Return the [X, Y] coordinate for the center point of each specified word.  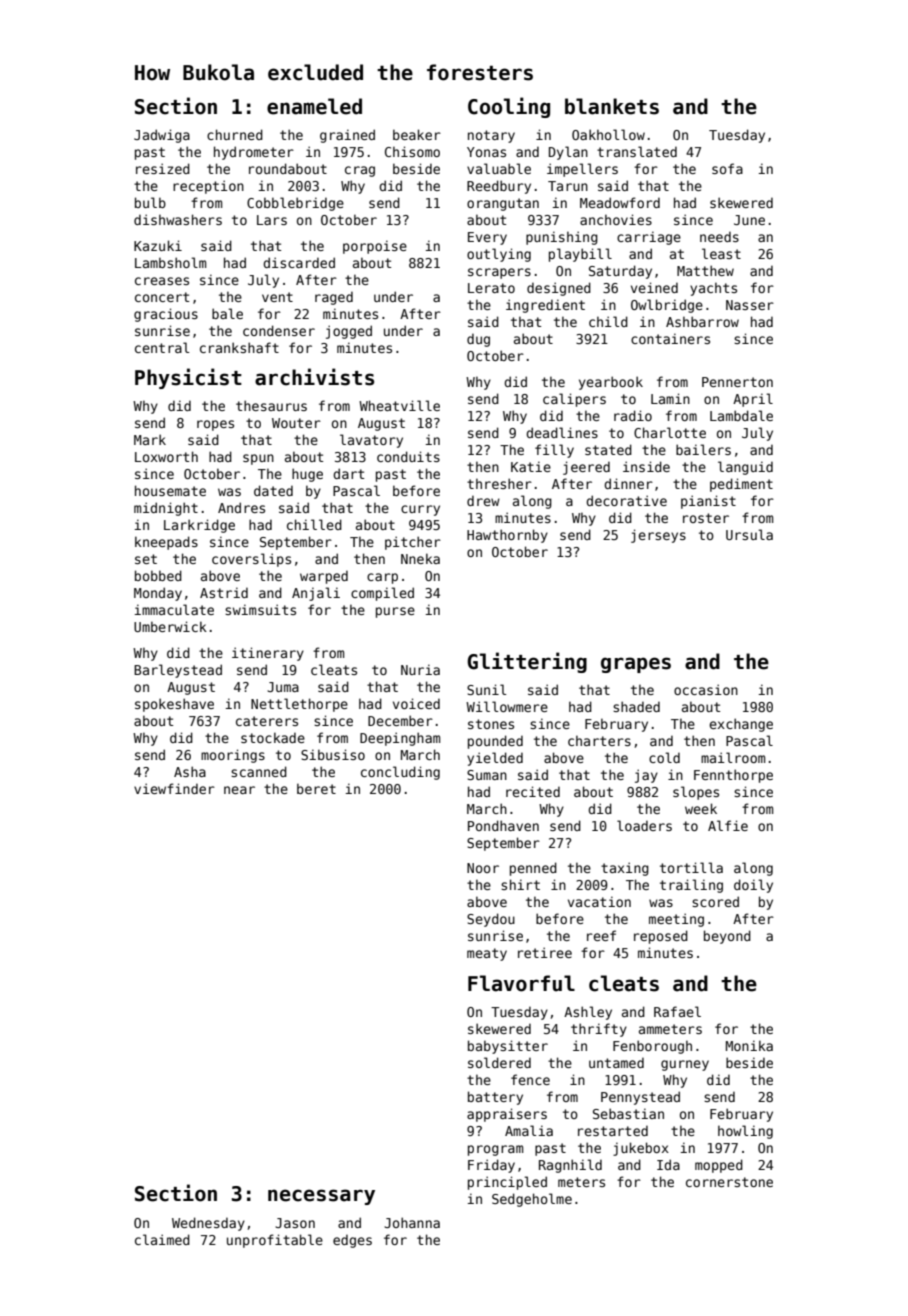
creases [162, 281]
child [608, 321]
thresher [499, 483]
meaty [487, 954]
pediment [741, 485]
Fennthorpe [733, 776]
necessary [321, 1197]
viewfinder [174, 788]
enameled [314, 106]
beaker [417, 134]
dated [273, 490]
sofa [727, 168]
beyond [727, 937]
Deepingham [400, 739]
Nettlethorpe [299, 705]
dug [478, 340]
